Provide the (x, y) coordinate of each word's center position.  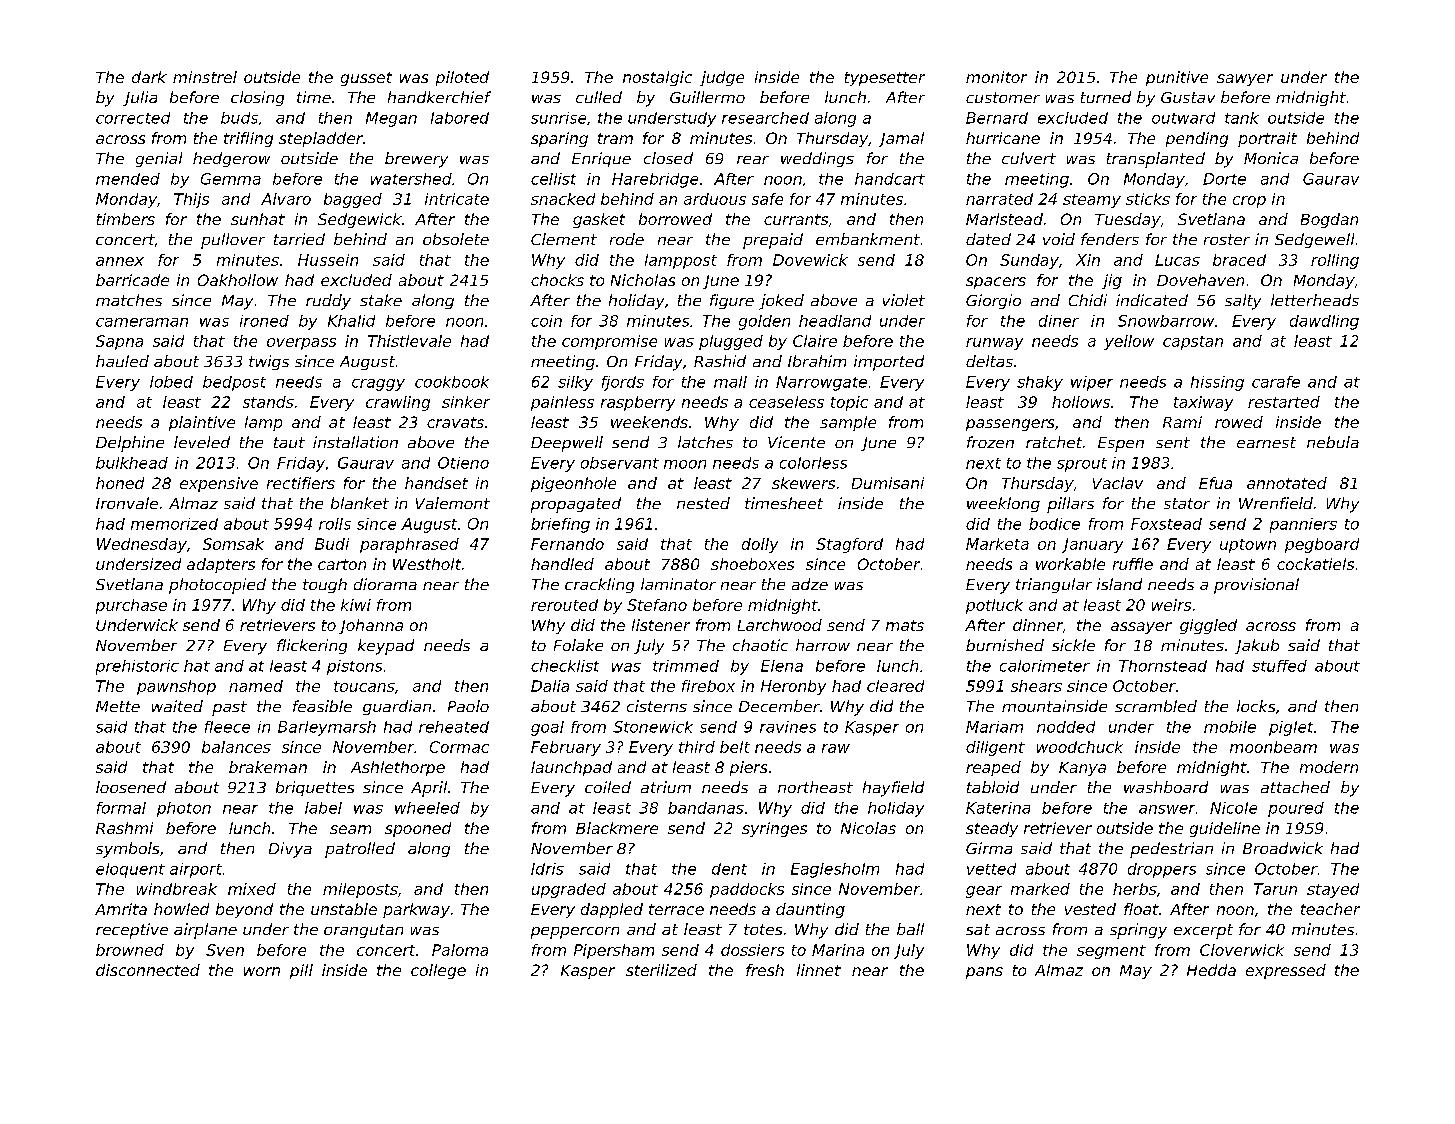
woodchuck (1080, 747)
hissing (1217, 383)
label (323, 808)
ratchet (1054, 442)
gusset (366, 79)
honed (120, 483)
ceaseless (786, 402)
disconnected (148, 970)
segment (1111, 952)
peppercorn (575, 933)
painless (562, 403)
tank (1242, 118)
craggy (378, 385)
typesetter (885, 79)
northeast (815, 787)
